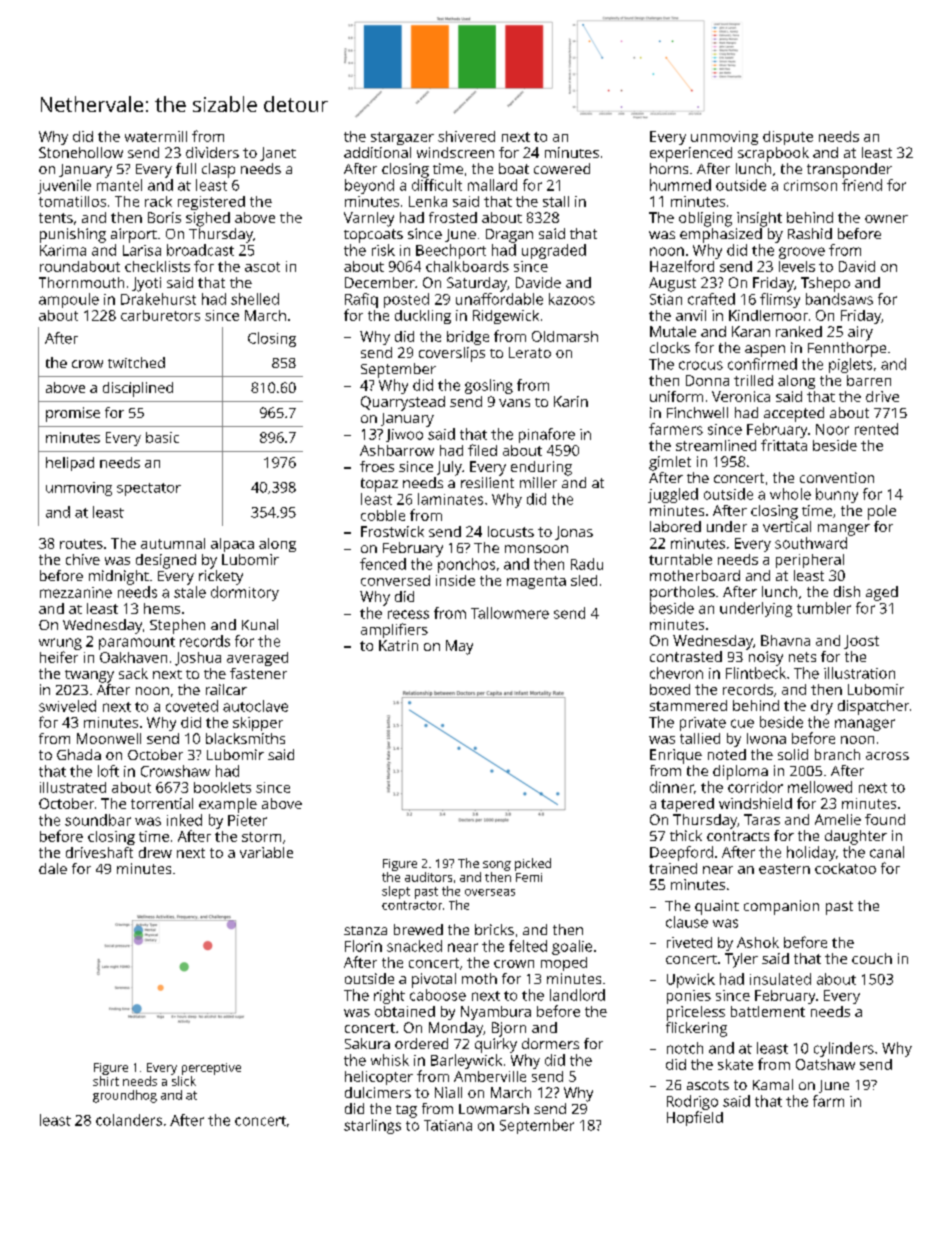 Image resolution: width=952 pixels, height=1233 pixels. Describe the element at coordinates (232, 545) in the screenshot. I see `alpaca` at that location.
